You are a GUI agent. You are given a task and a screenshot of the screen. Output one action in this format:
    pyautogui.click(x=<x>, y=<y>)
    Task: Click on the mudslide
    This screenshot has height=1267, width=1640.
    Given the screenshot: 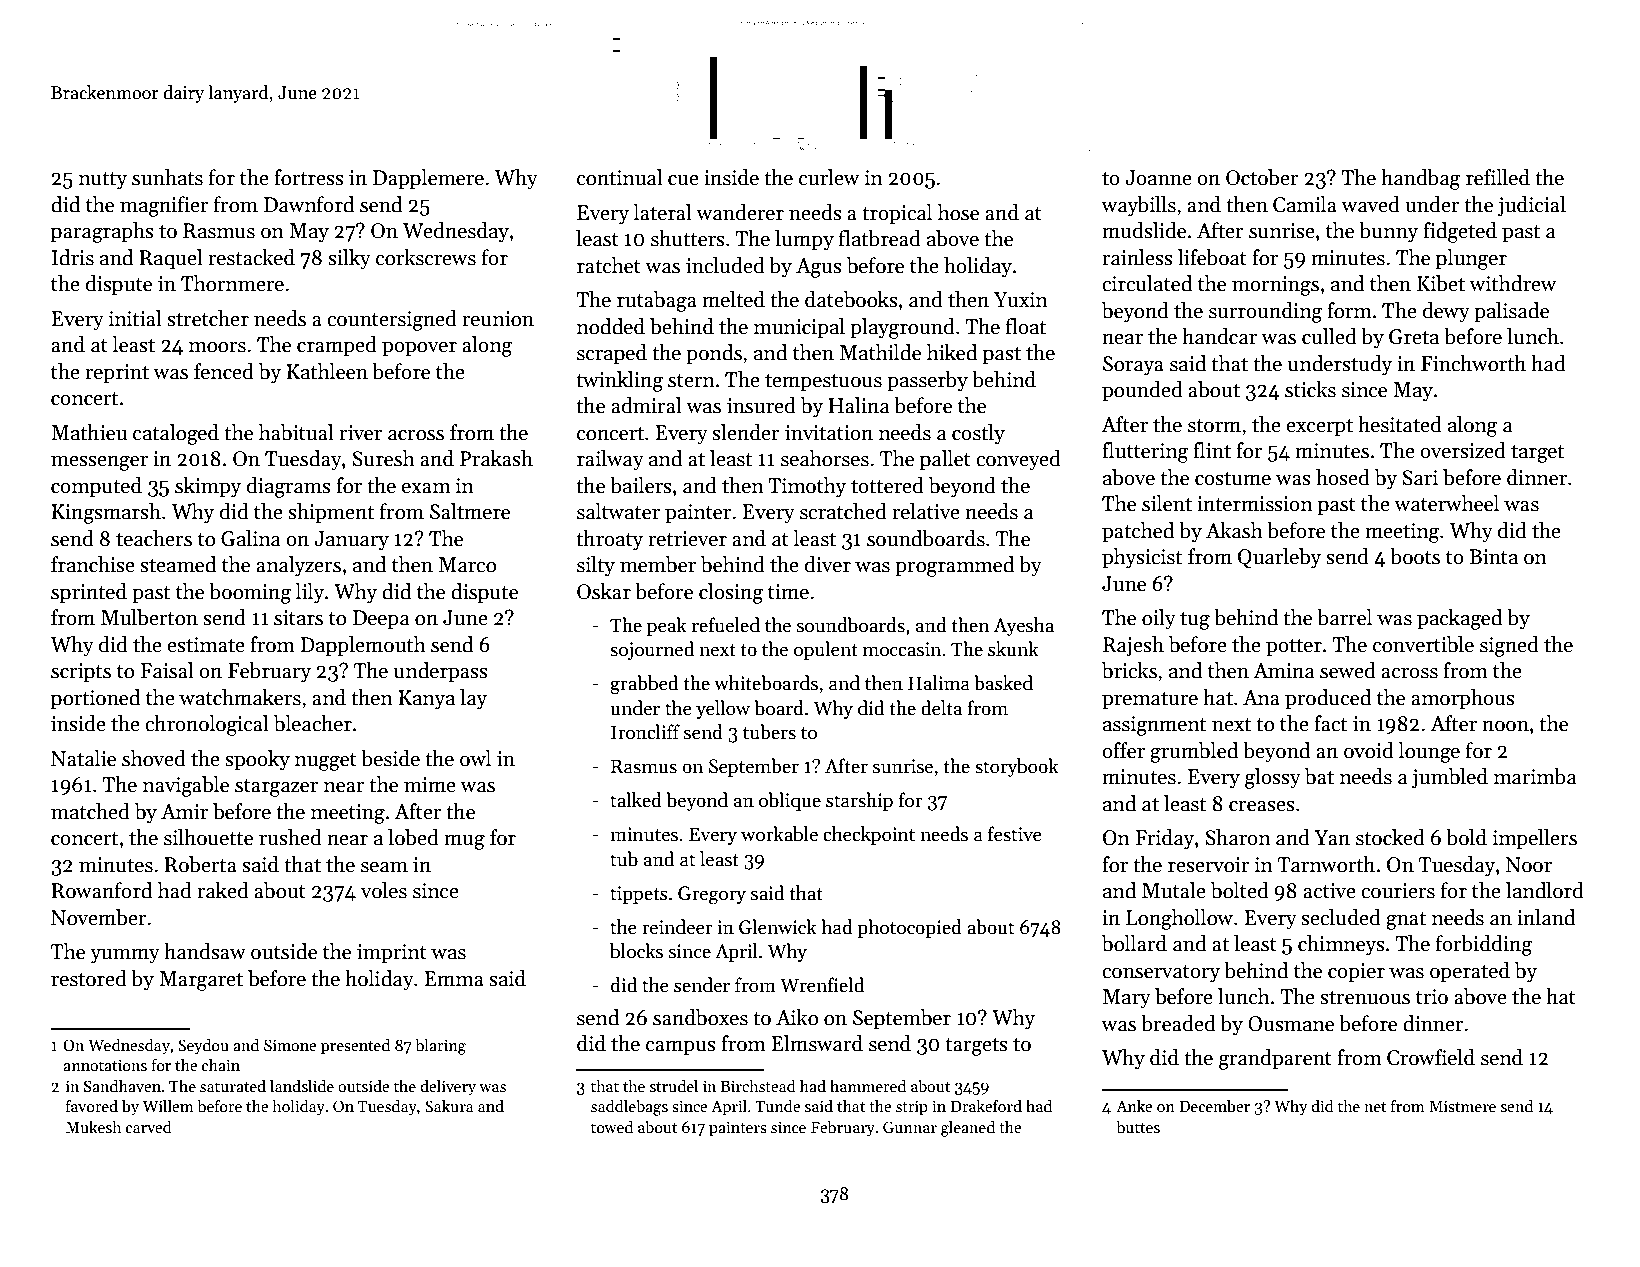 What is the action you would take?
    pyautogui.click(x=1144, y=230)
